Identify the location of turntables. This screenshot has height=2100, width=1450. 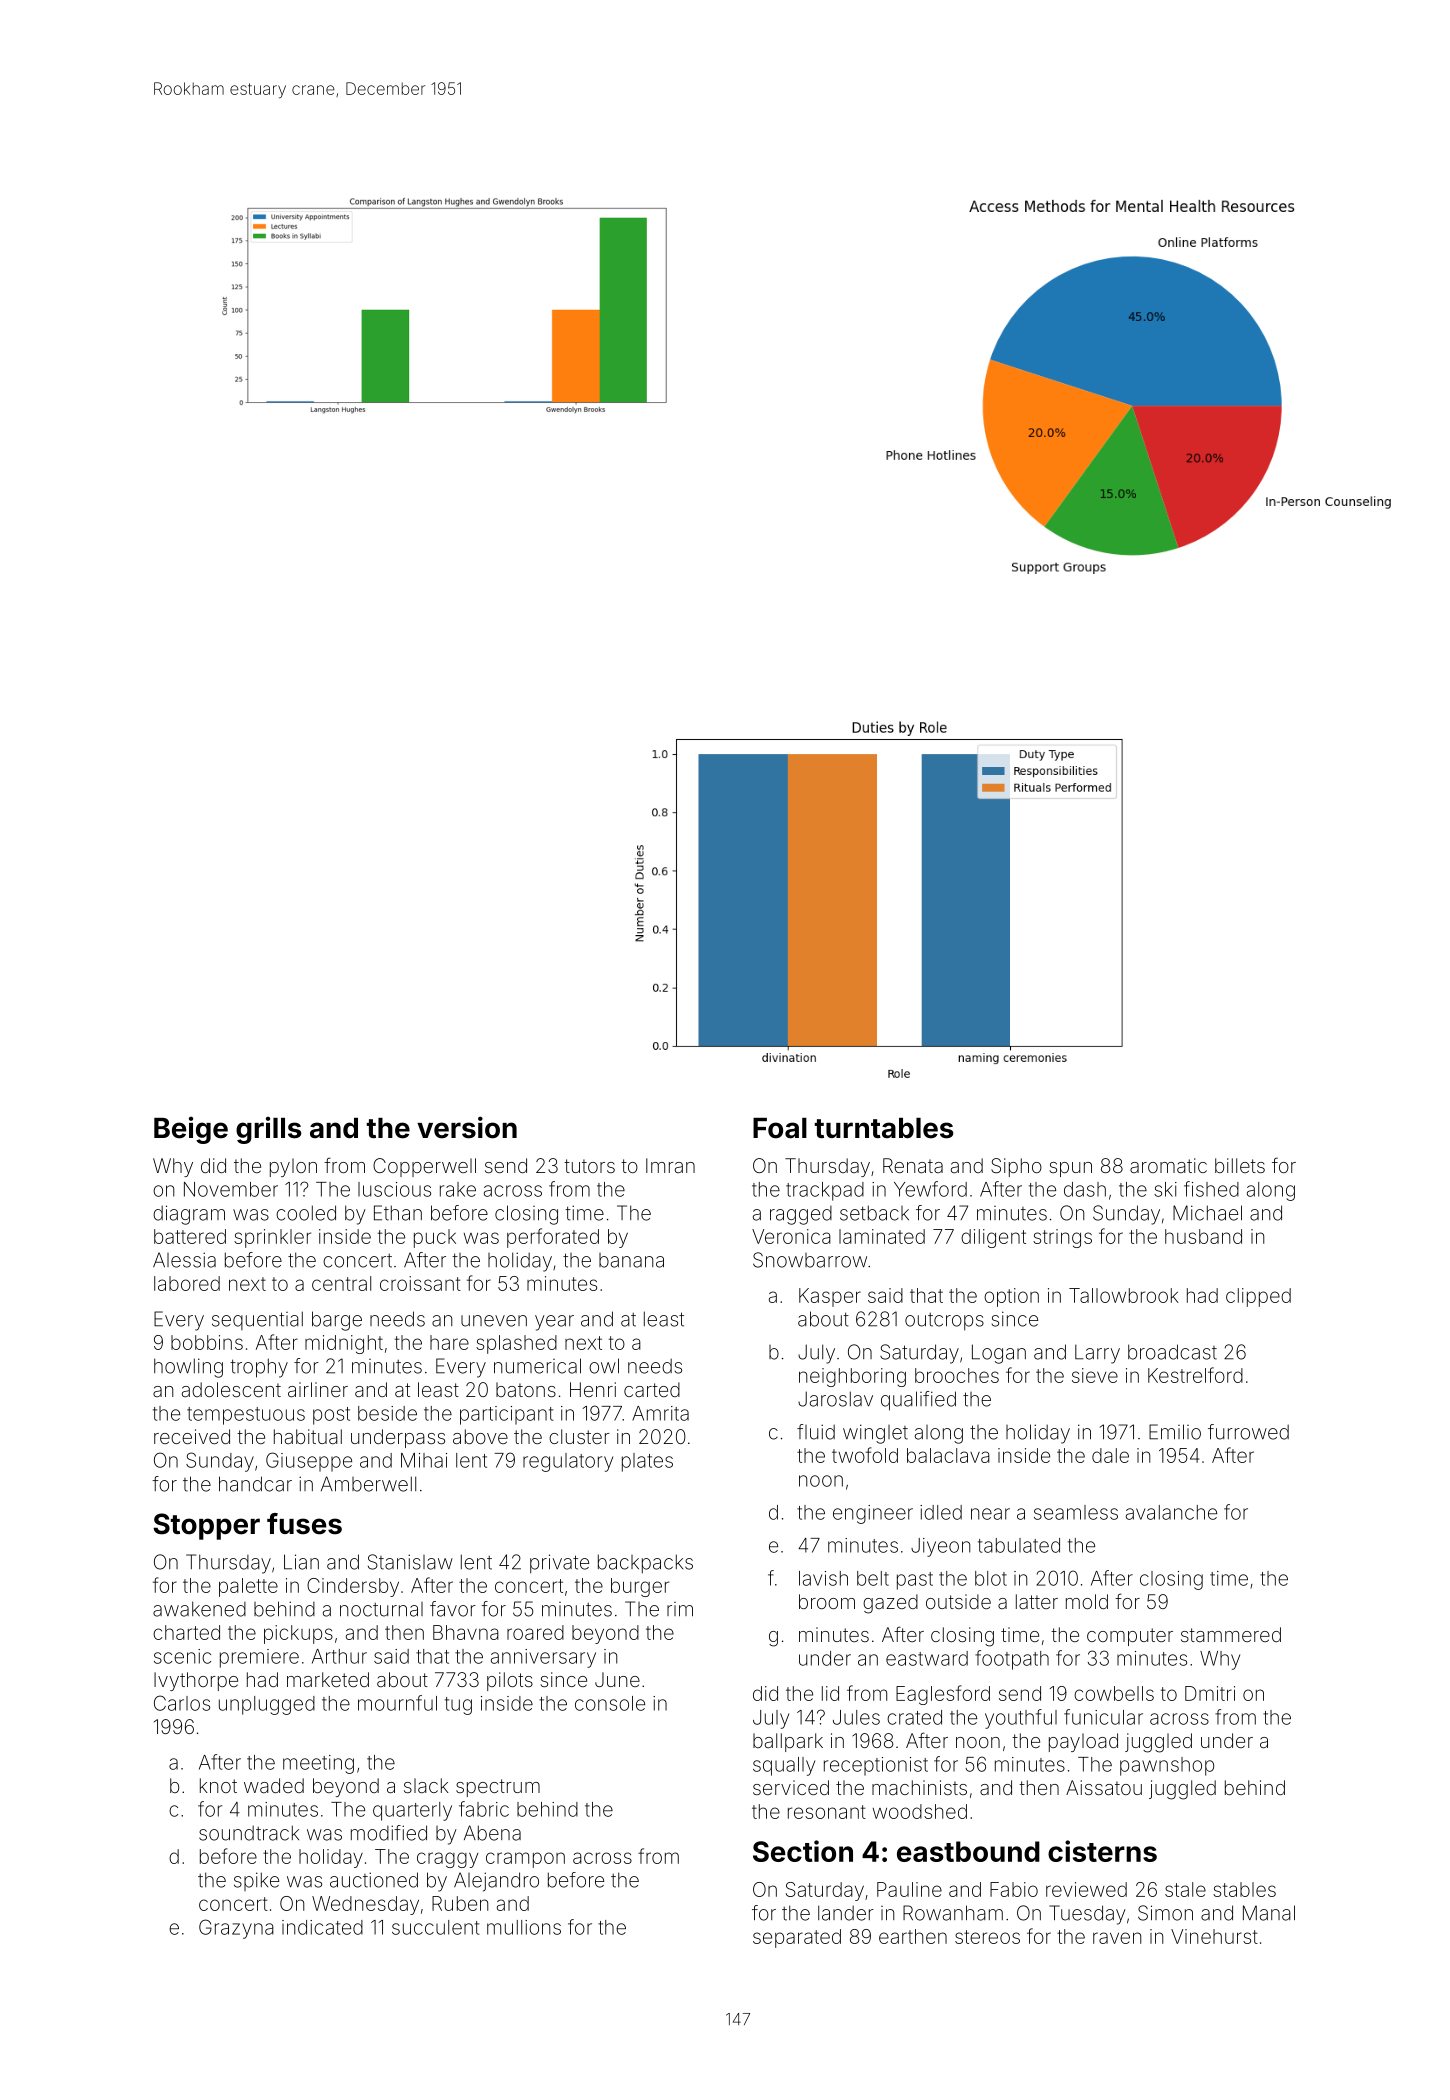
(884, 1128).
